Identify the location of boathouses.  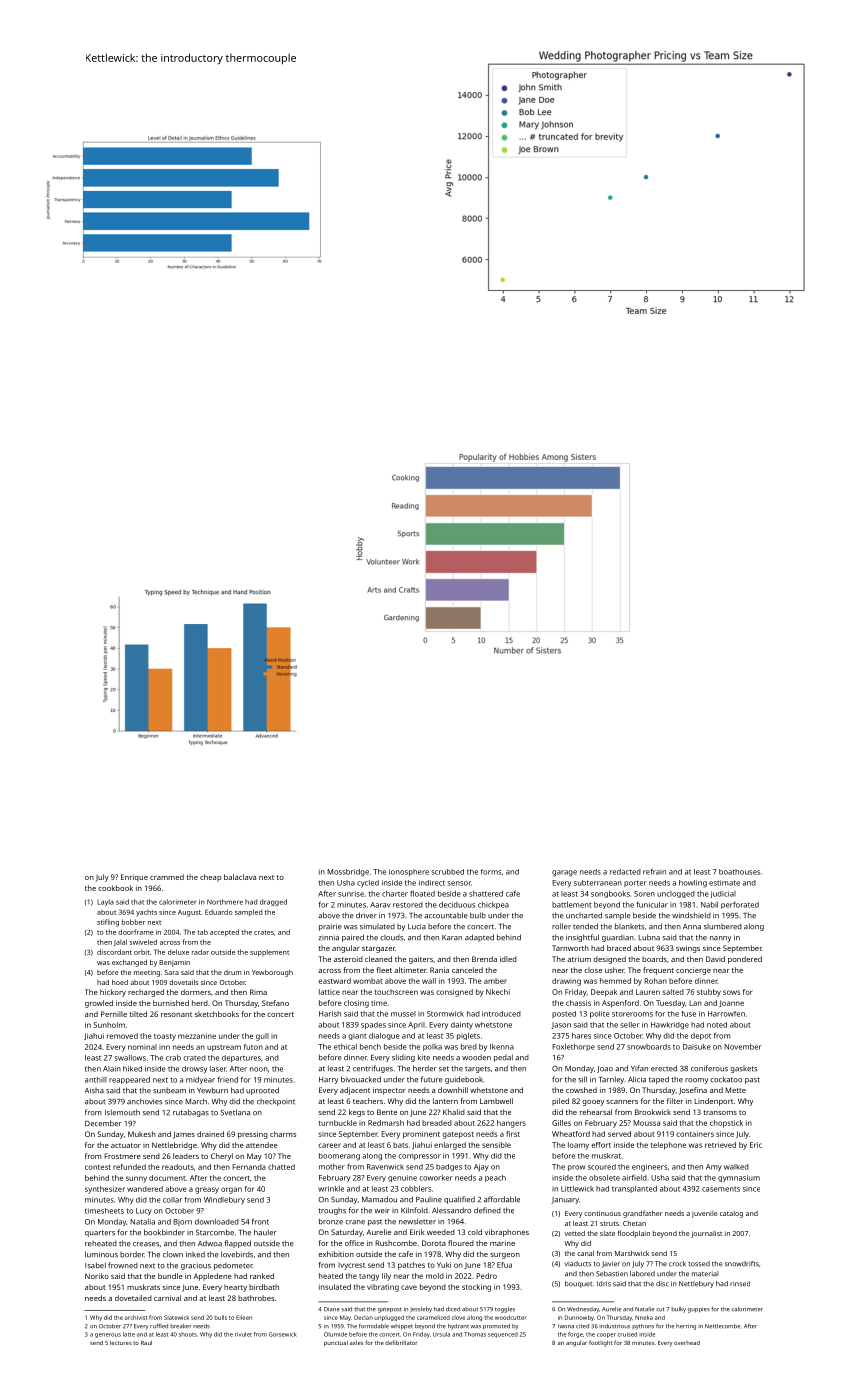
(739, 872).
